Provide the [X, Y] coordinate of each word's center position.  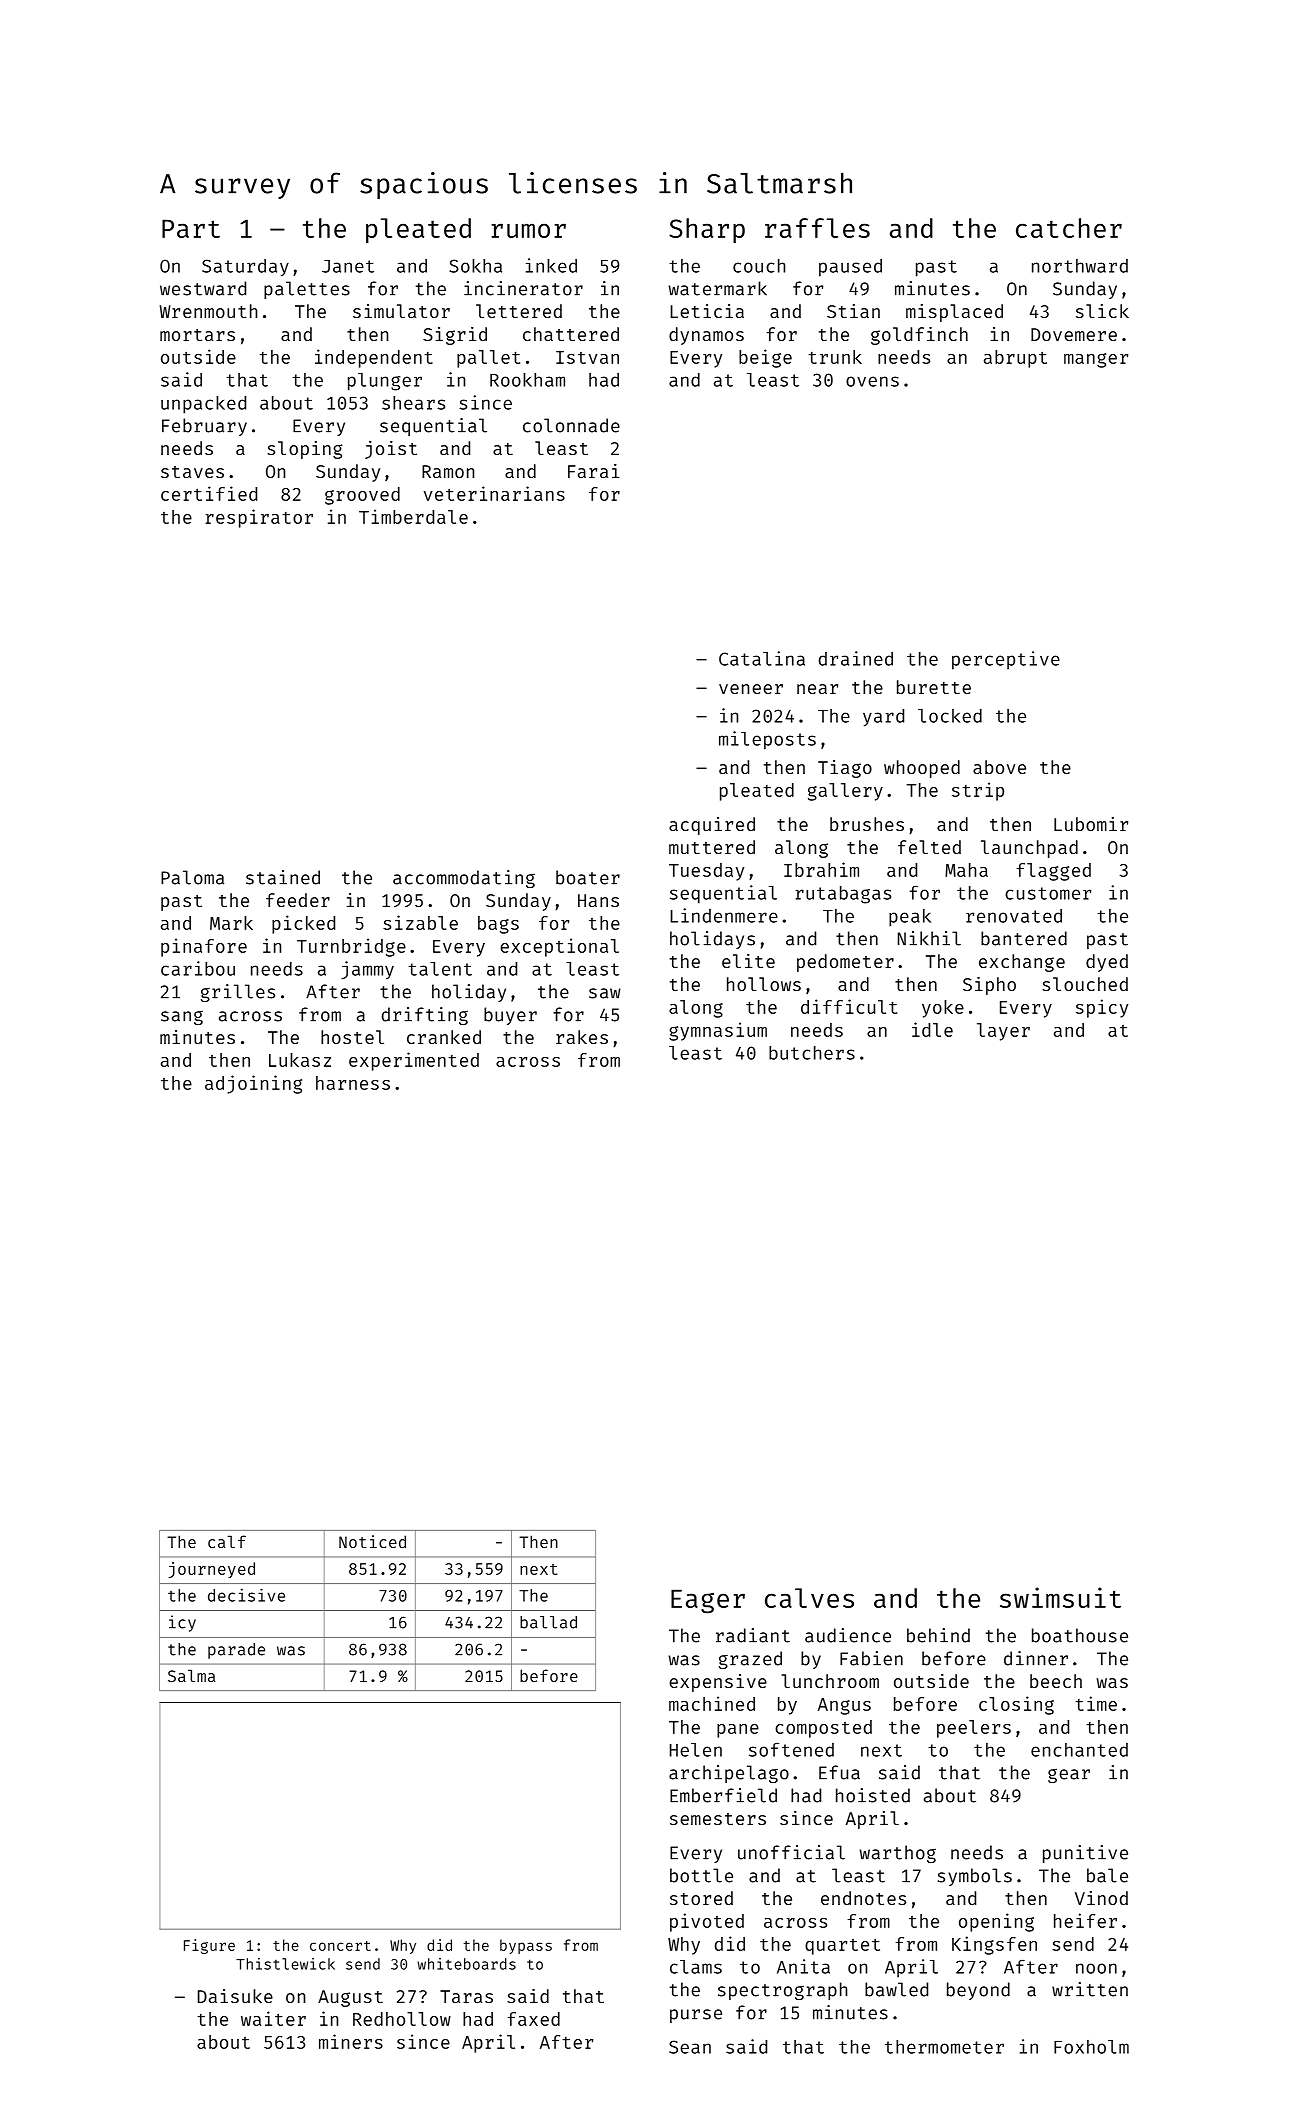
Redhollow [402, 2019]
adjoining [253, 1084]
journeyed [211, 1570]
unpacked [203, 405]
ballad [548, 1622]
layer [1003, 1032]
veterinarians [494, 493]
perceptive [1006, 660]
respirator [259, 518]
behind [938, 1635]
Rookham [527, 380]
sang [182, 1018]
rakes [582, 1037]
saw [605, 993]
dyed [1107, 963]
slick [1102, 311]
